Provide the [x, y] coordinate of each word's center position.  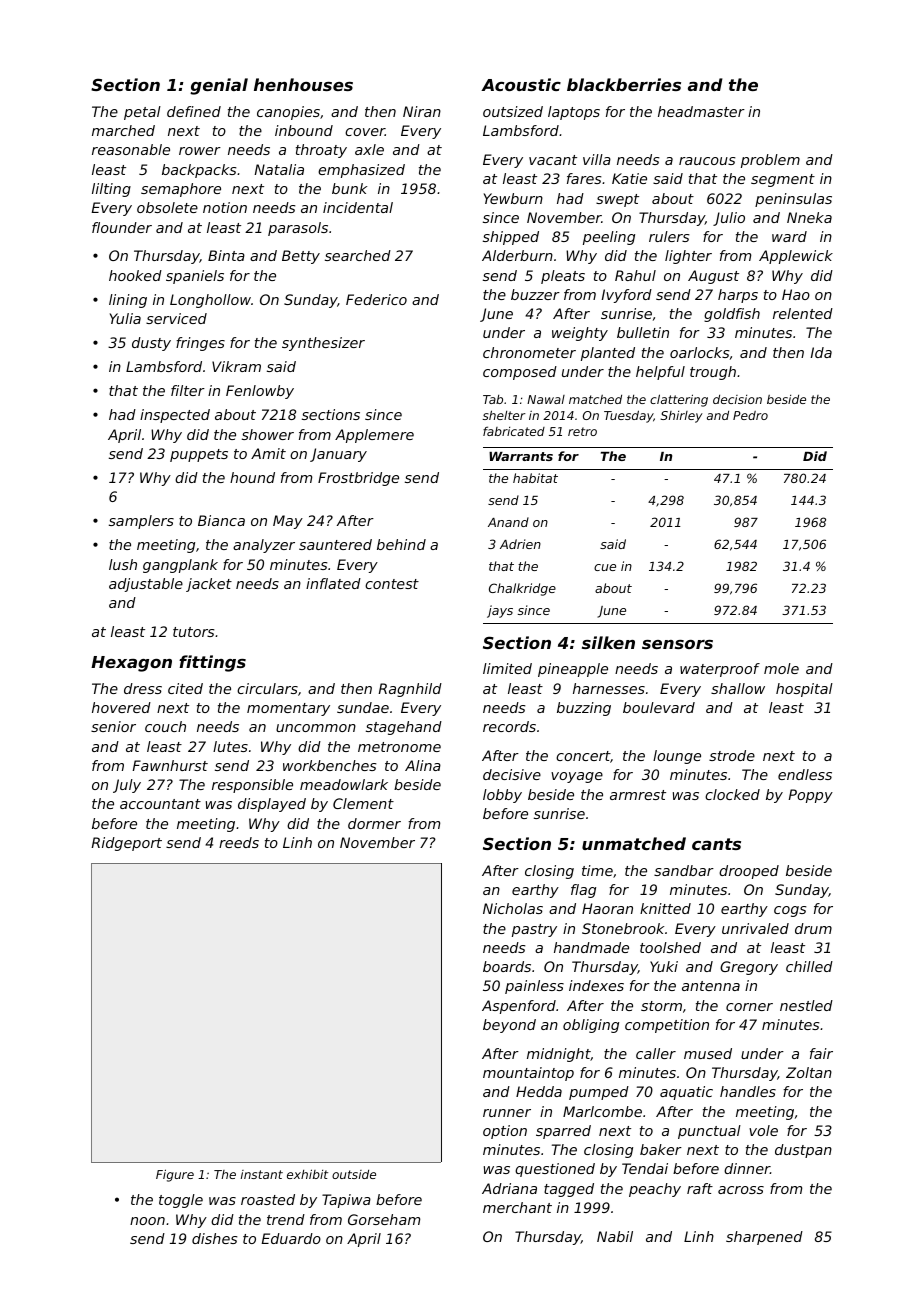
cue [605, 567]
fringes [200, 344]
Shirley [682, 417]
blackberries [624, 84]
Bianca [221, 520]
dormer [374, 823]
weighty [580, 334]
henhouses [303, 84]
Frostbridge [358, 479]
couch [165, 726]
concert [583, 756]
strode [732, 755]
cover [365, 132]
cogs [790, 911]
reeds [239, 842]
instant [262, 1174]
